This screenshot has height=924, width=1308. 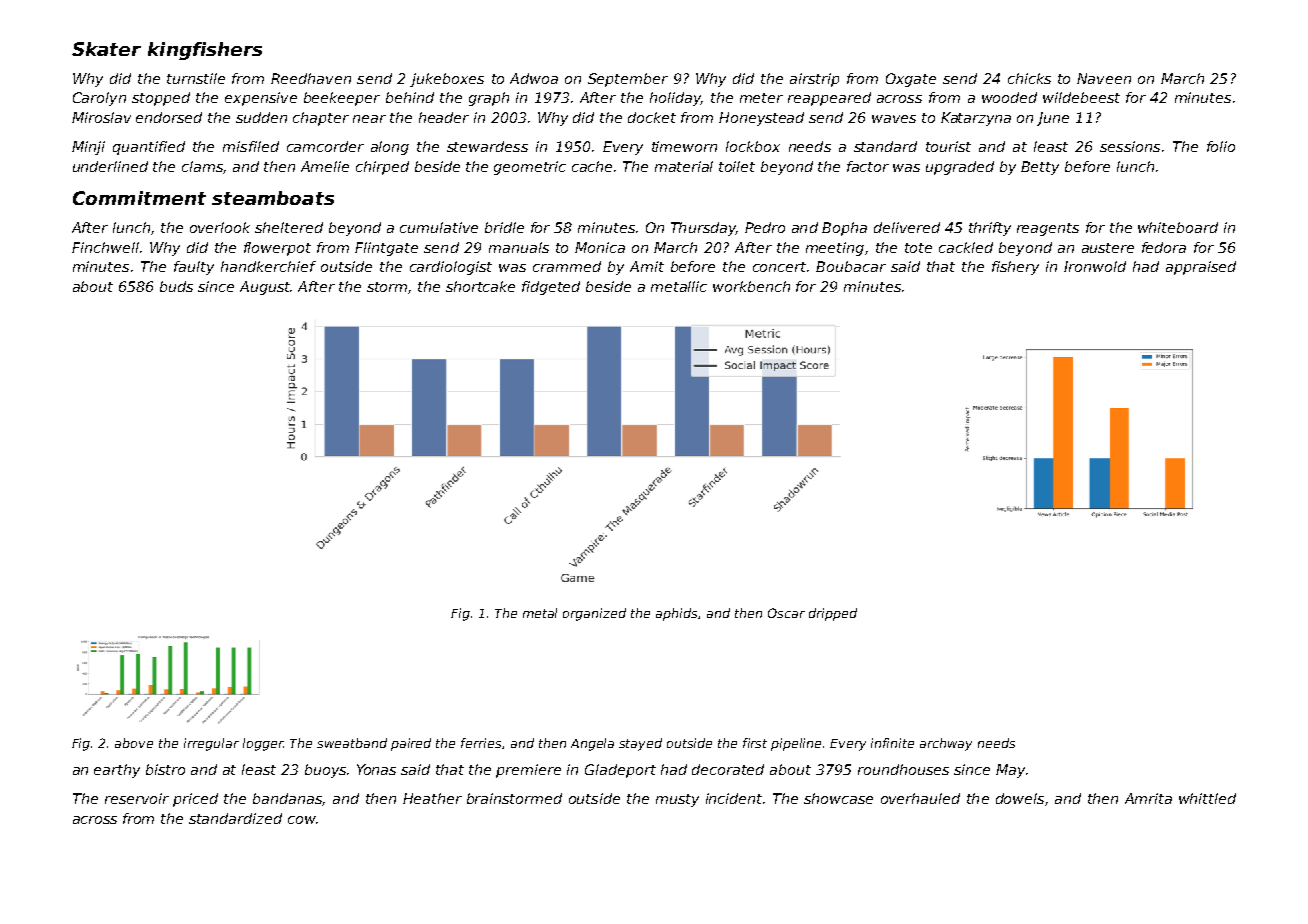 I want to click on aphids, so click(x=676, y=614).
